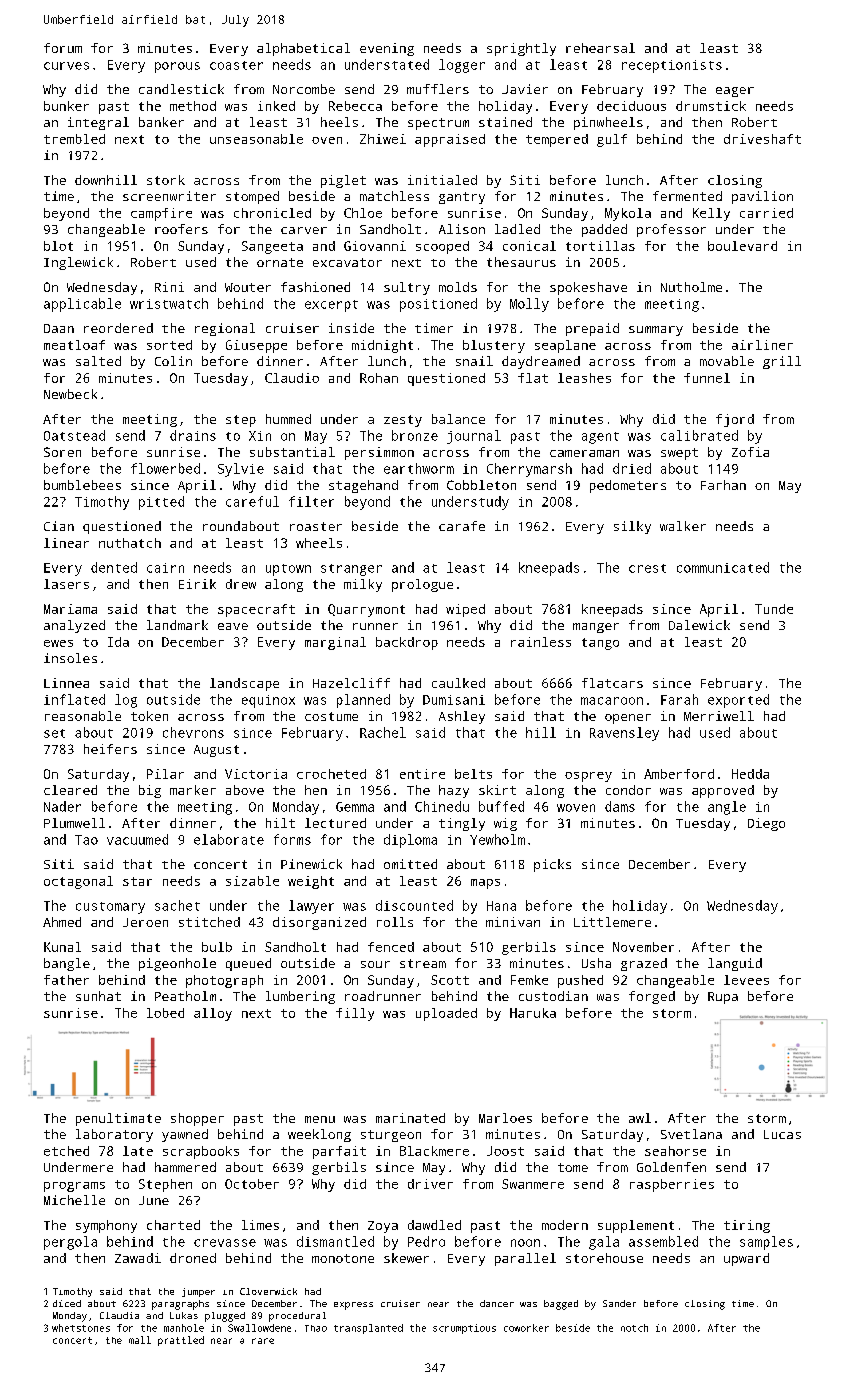 The width and height of the image is (849, 1400). I want to click on Hedda, so click(750, 774).
